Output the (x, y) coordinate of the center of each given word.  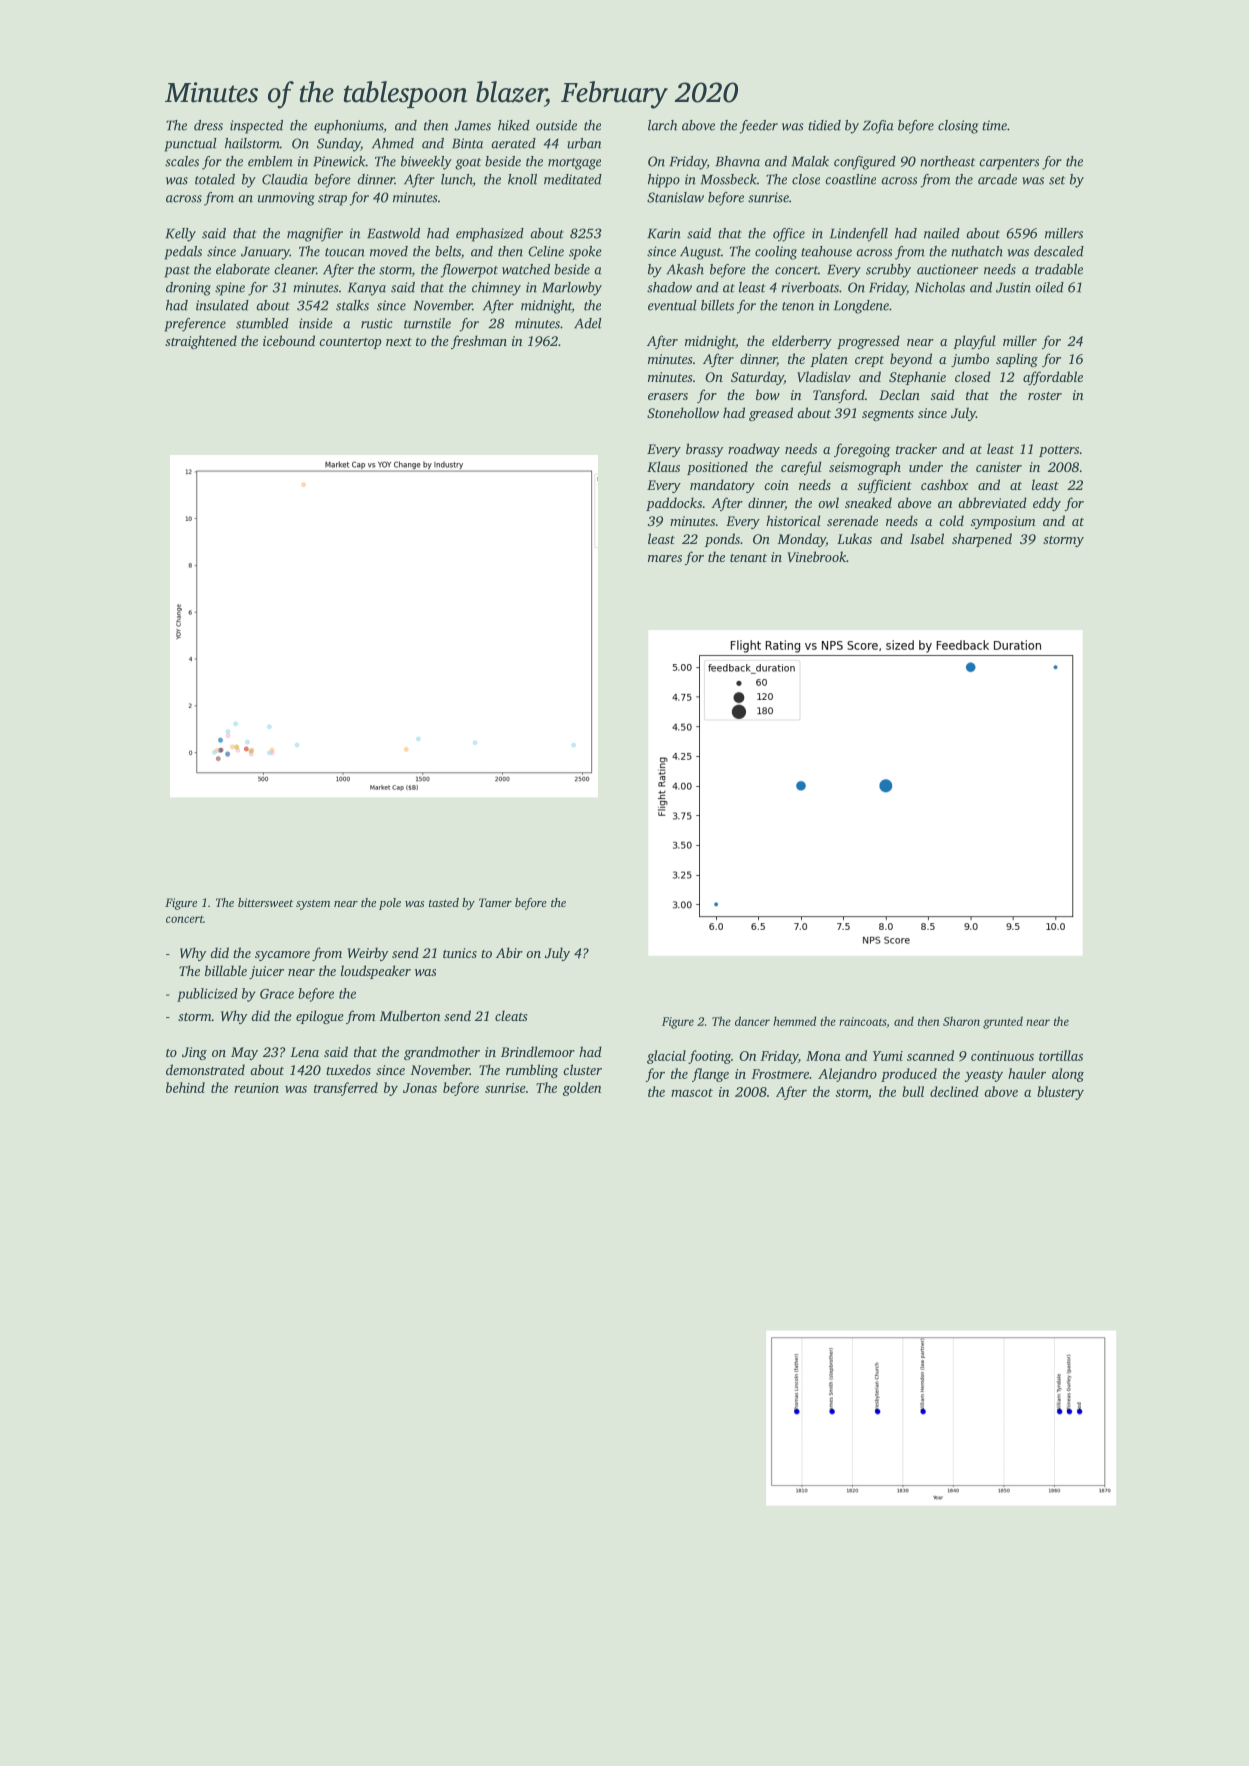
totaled (215, 179)
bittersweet (265, 902)
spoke (585, 253)
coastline (850, 179)
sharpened (982, 540)
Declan (899, 394)
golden (582, 1089)
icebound (289, 340)
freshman (479, 342)
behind (185, 1087)
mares (665, 558)
